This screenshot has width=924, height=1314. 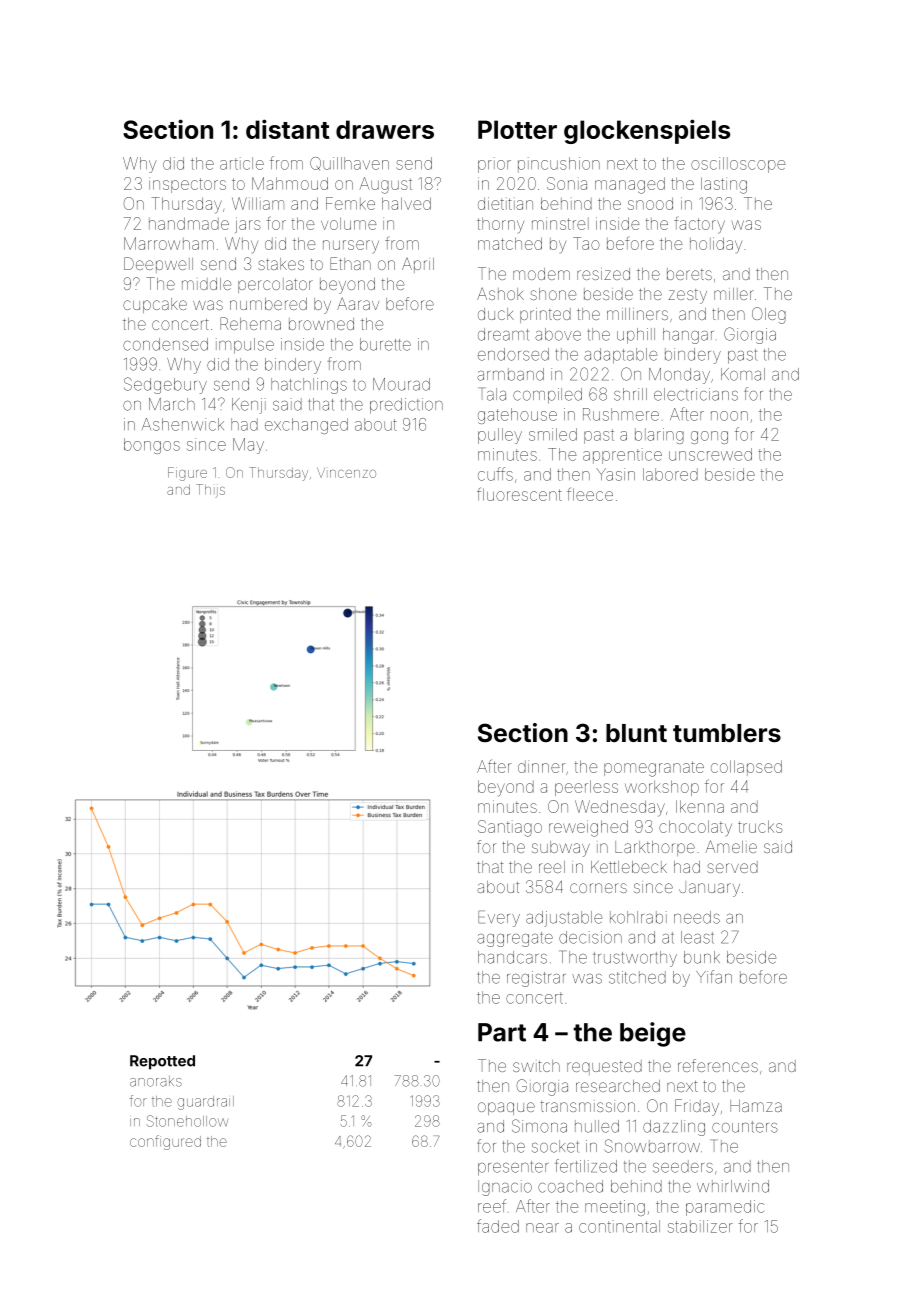 What do you see at coordinates (162, 1062) in the screenshot?
I see `Repotted` at bounding box center [162, 1062].
